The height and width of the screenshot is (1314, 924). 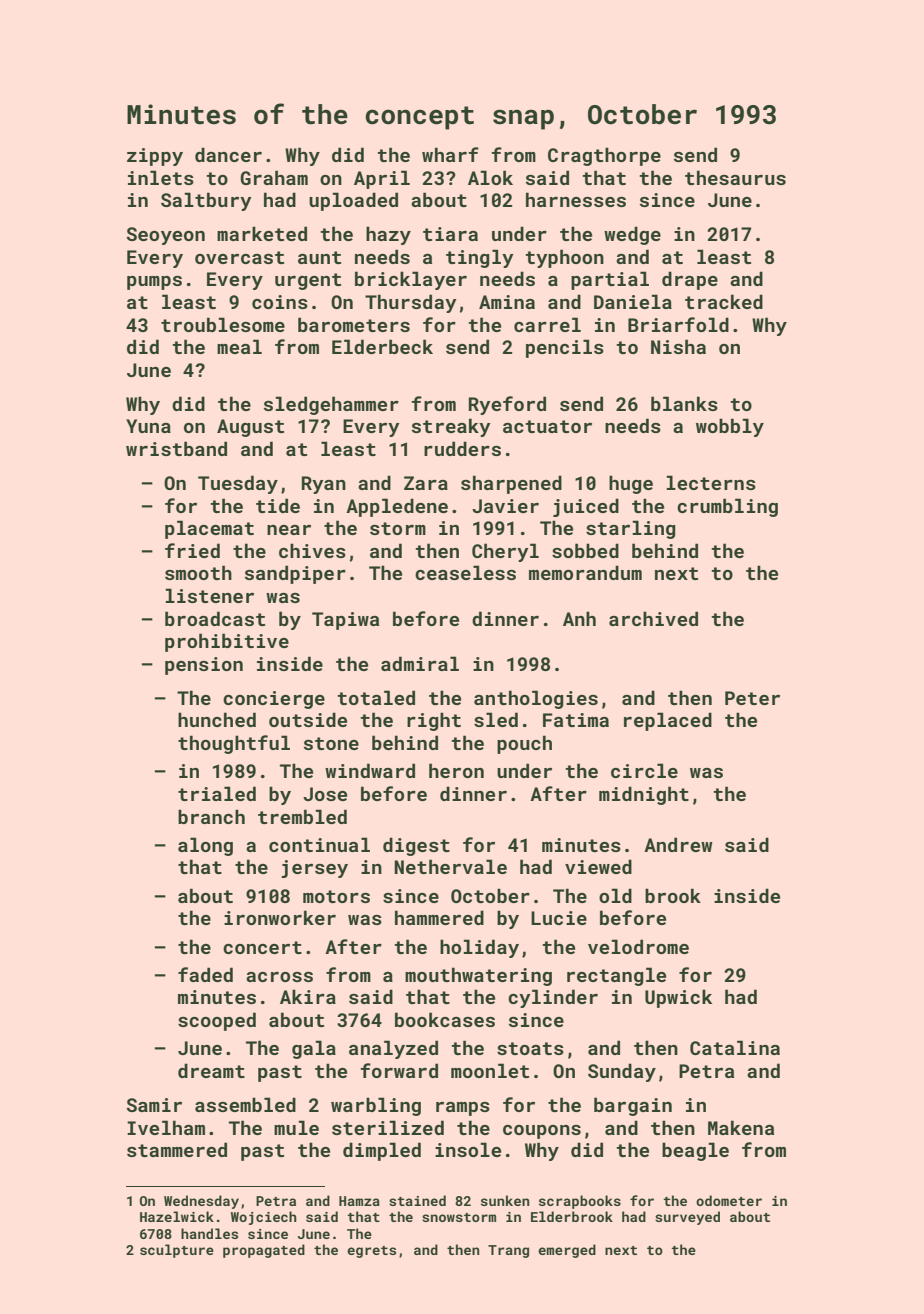 I want to click on pension, so click(x=204, y=666).
